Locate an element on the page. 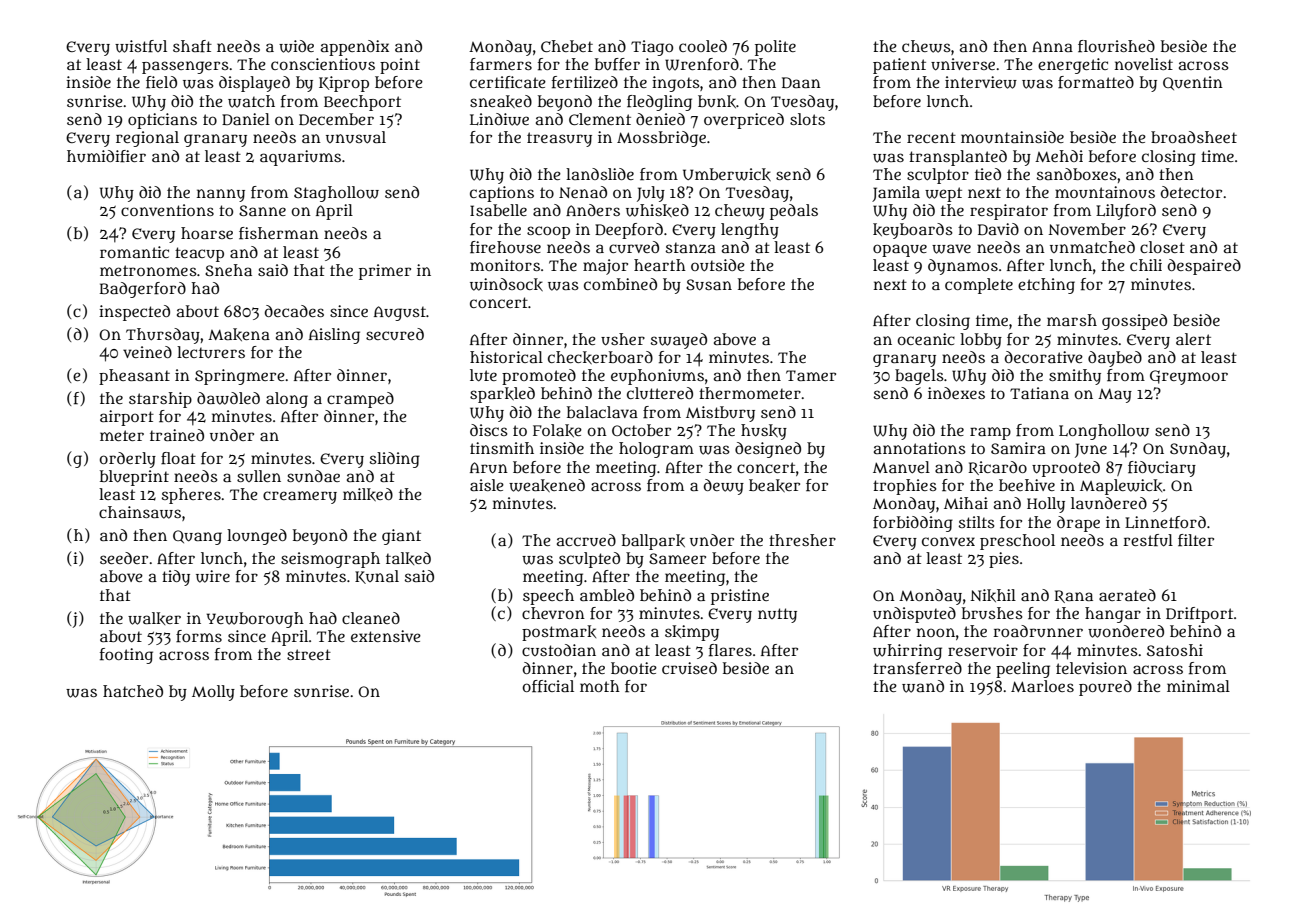  designed is located at coordinates (768, 450).
